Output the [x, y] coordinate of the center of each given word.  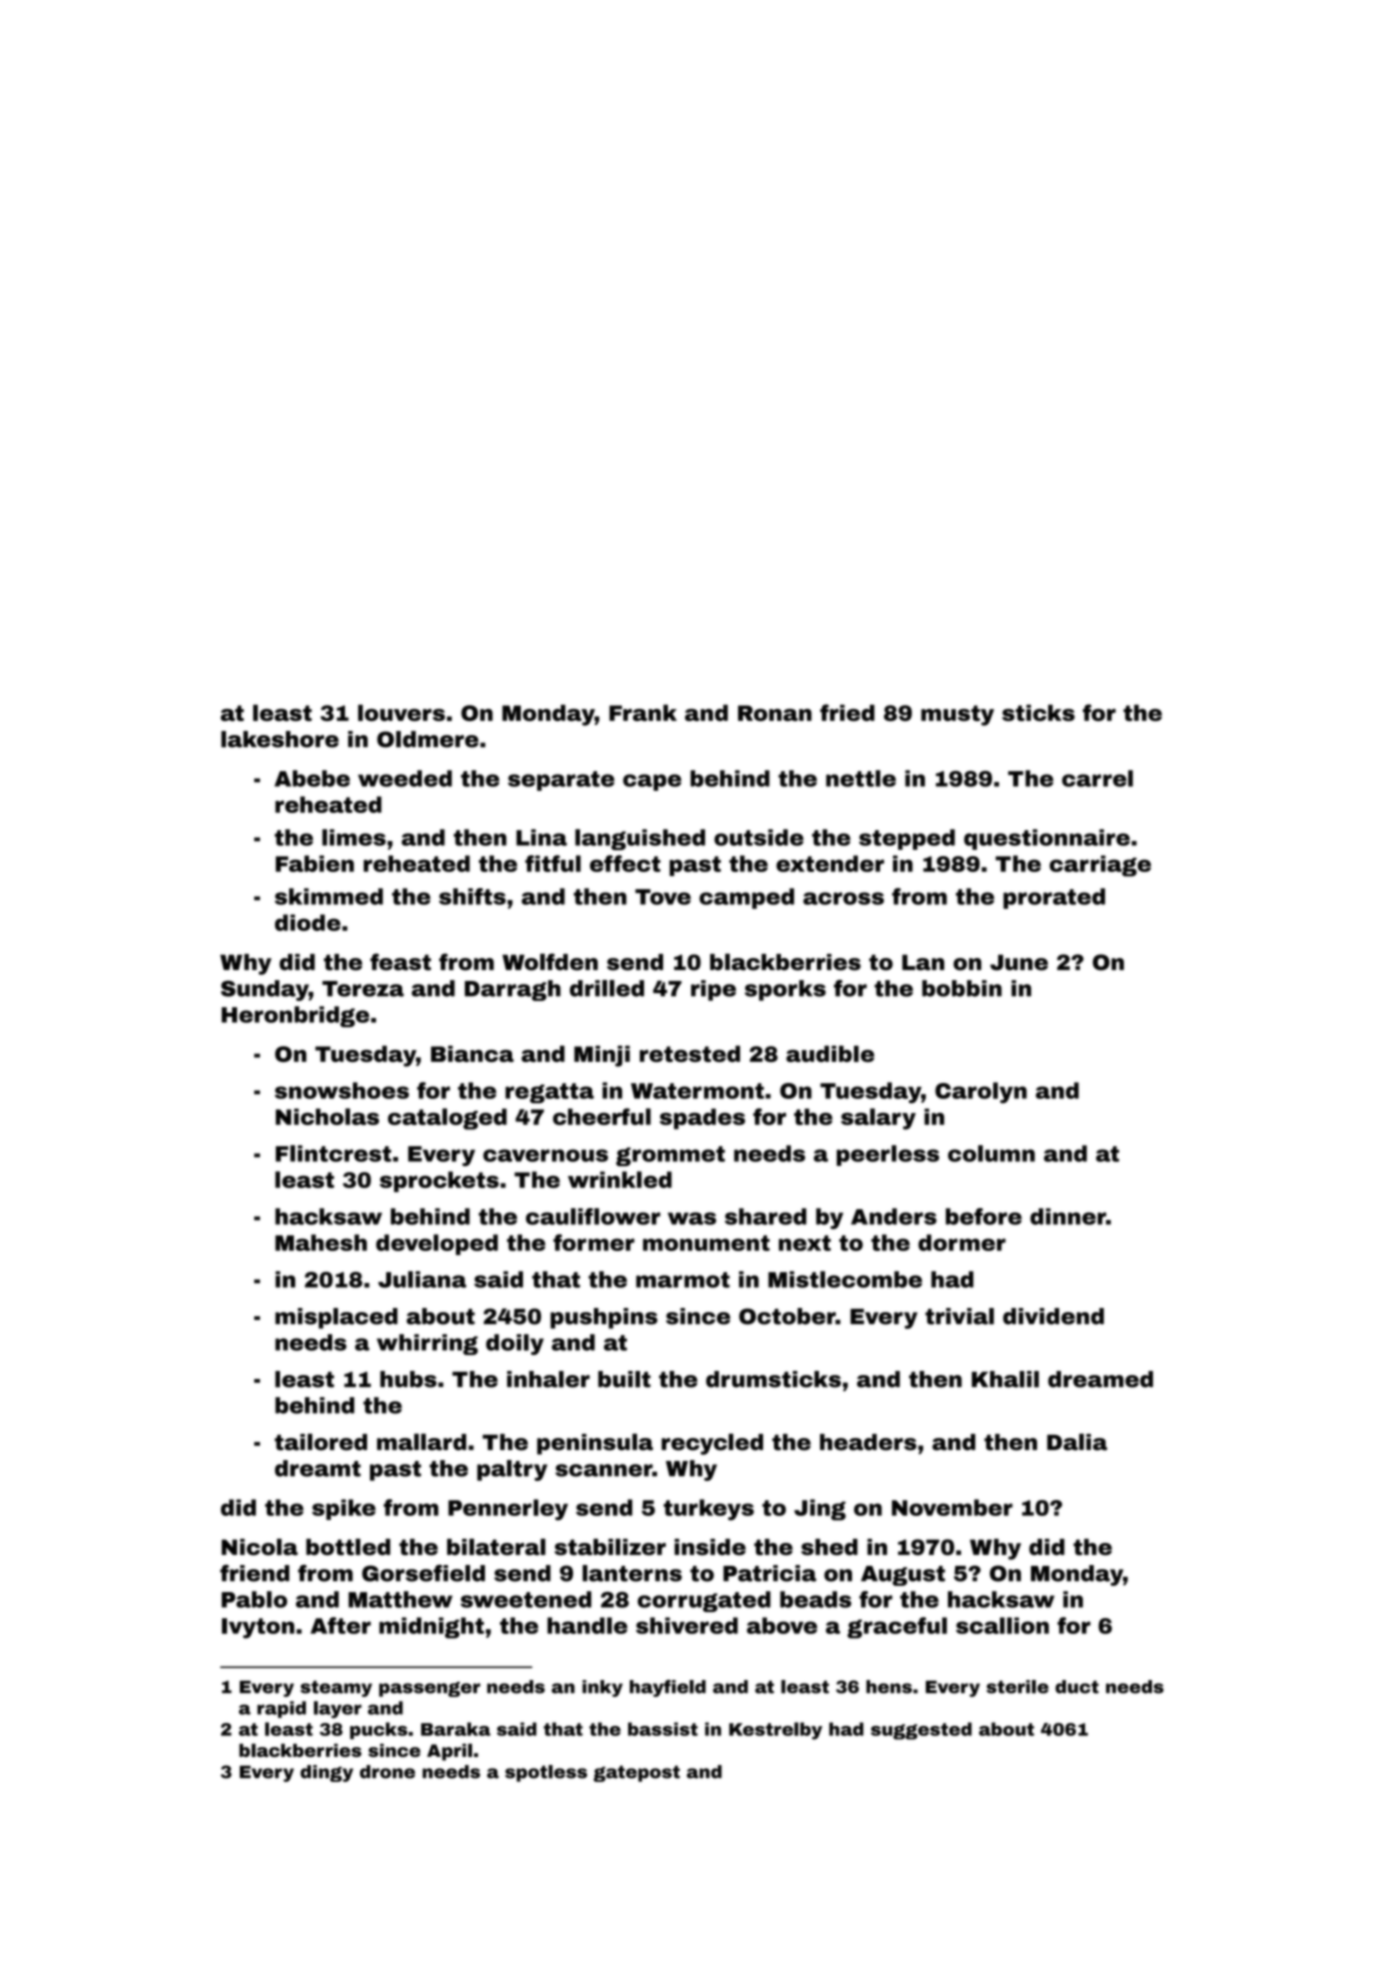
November [952, 1507]
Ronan [775, 713]
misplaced [336, 1318]
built [624, 1379]
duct [1077, 1687]
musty [957, 715]
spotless [546, 1773]
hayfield [668, 1688]
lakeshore [280, 739]
